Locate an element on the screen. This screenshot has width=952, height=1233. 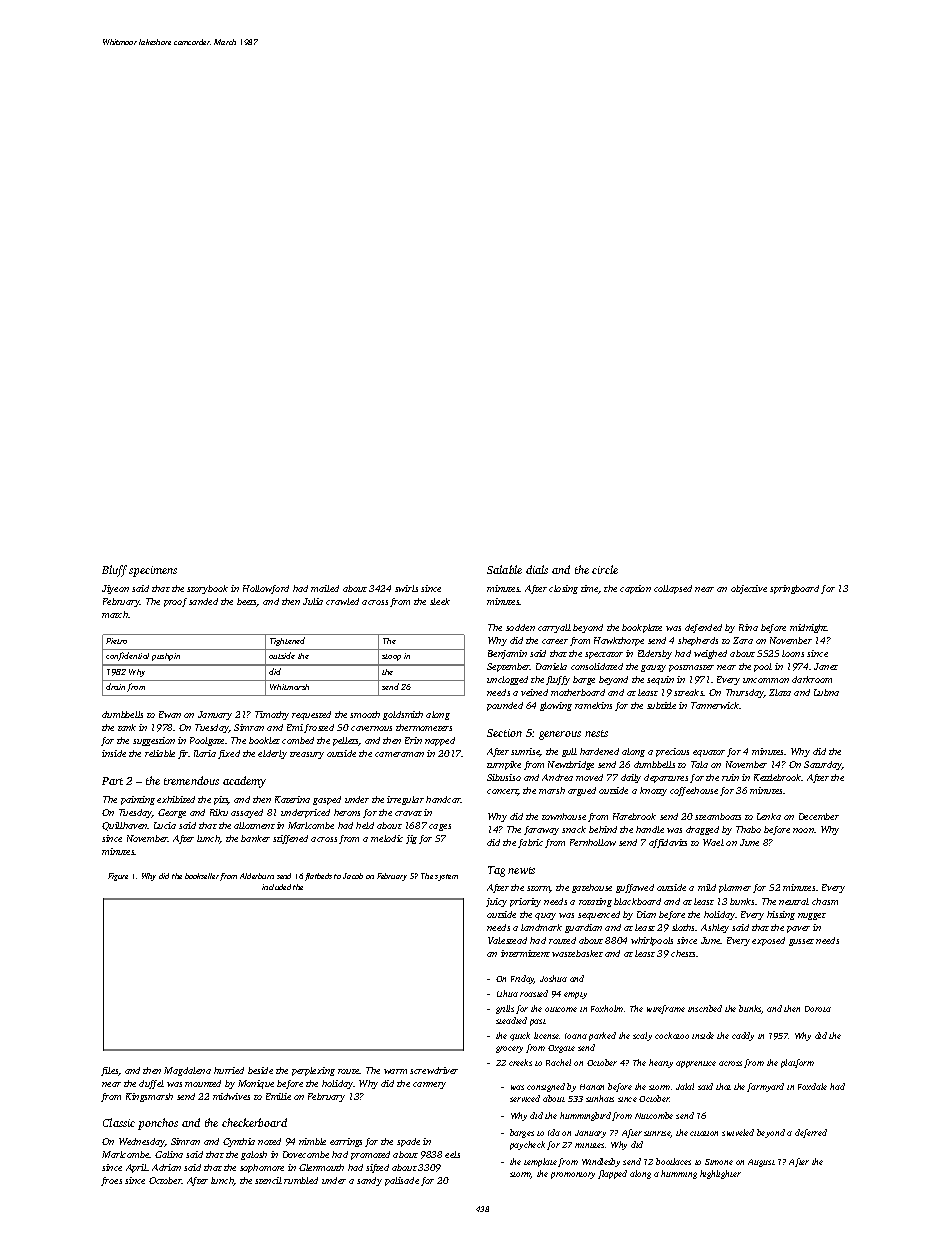
cannery is located at coordinates (429, 1085).
